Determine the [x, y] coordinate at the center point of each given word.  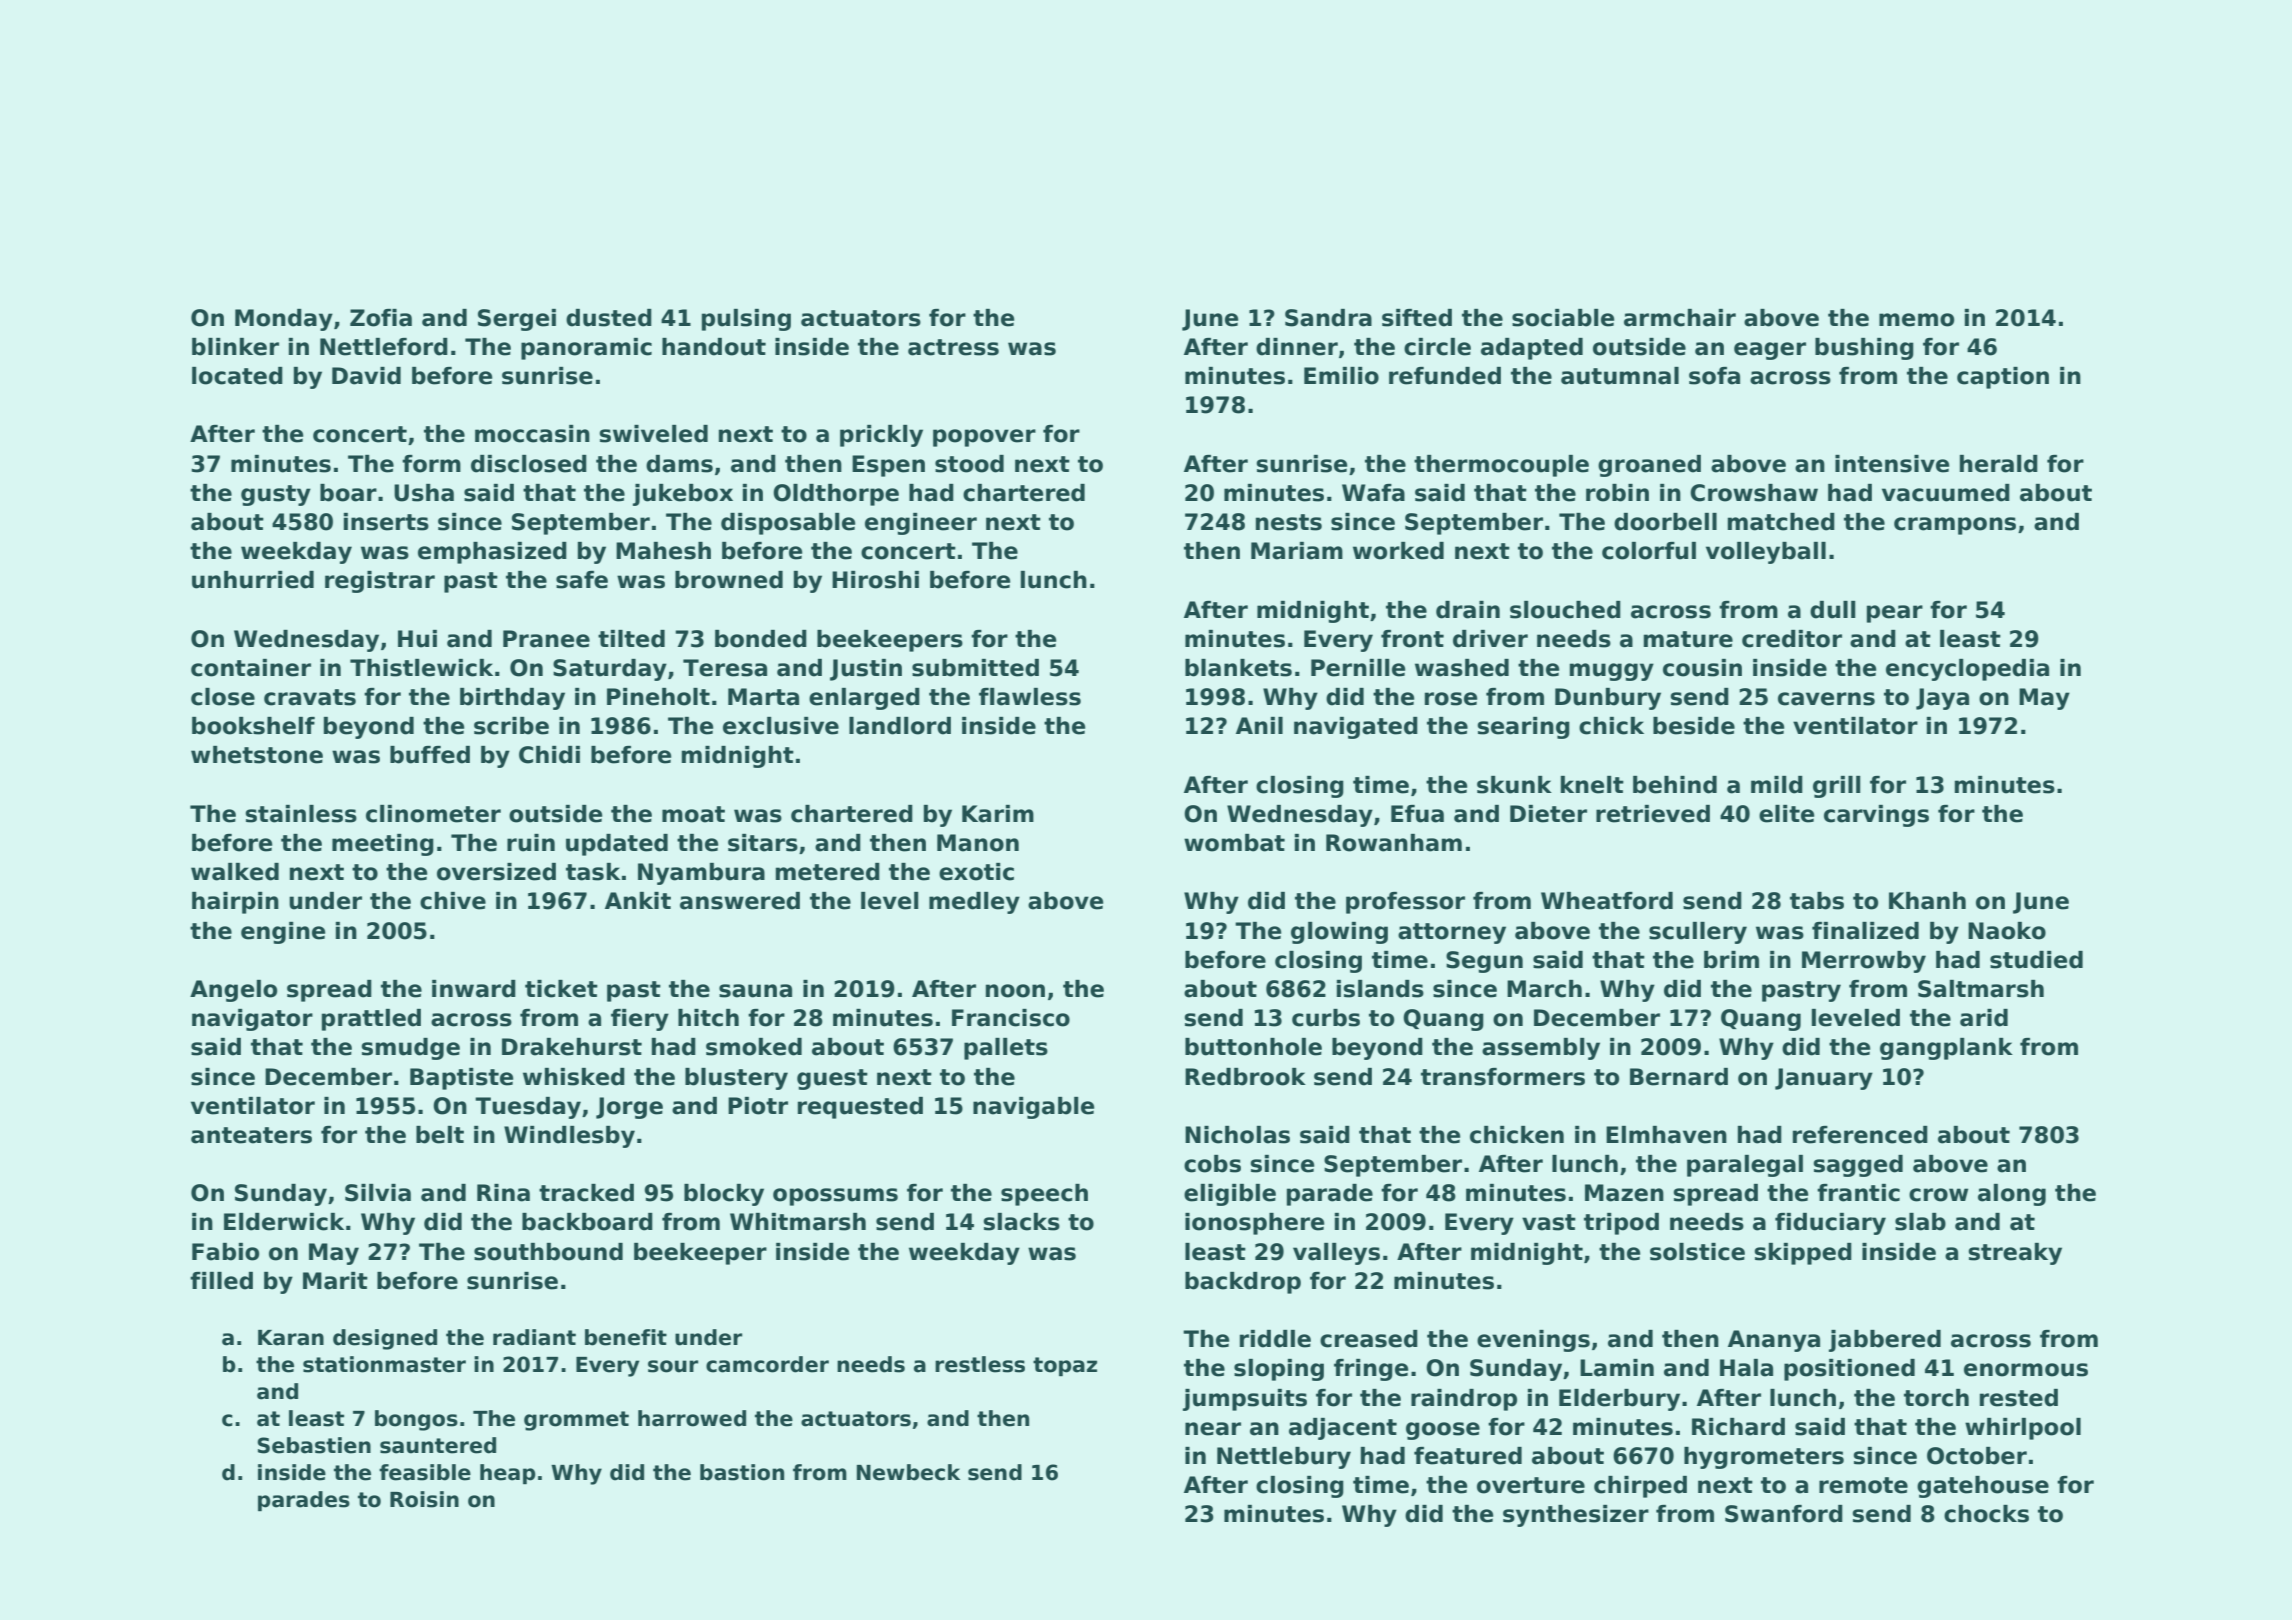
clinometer [433, 814]
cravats [310, 697]
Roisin [424, 1499]
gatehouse [1983, 1487]
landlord [900, 726]
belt [440, 1135]
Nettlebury [1284, 1458]
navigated [1356, 728]
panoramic [586, 349]
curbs [1326, 1018]
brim [1731, 960]
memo [1916, 320]
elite [1786, 814]
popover [984, 438]
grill [1837, 787]
